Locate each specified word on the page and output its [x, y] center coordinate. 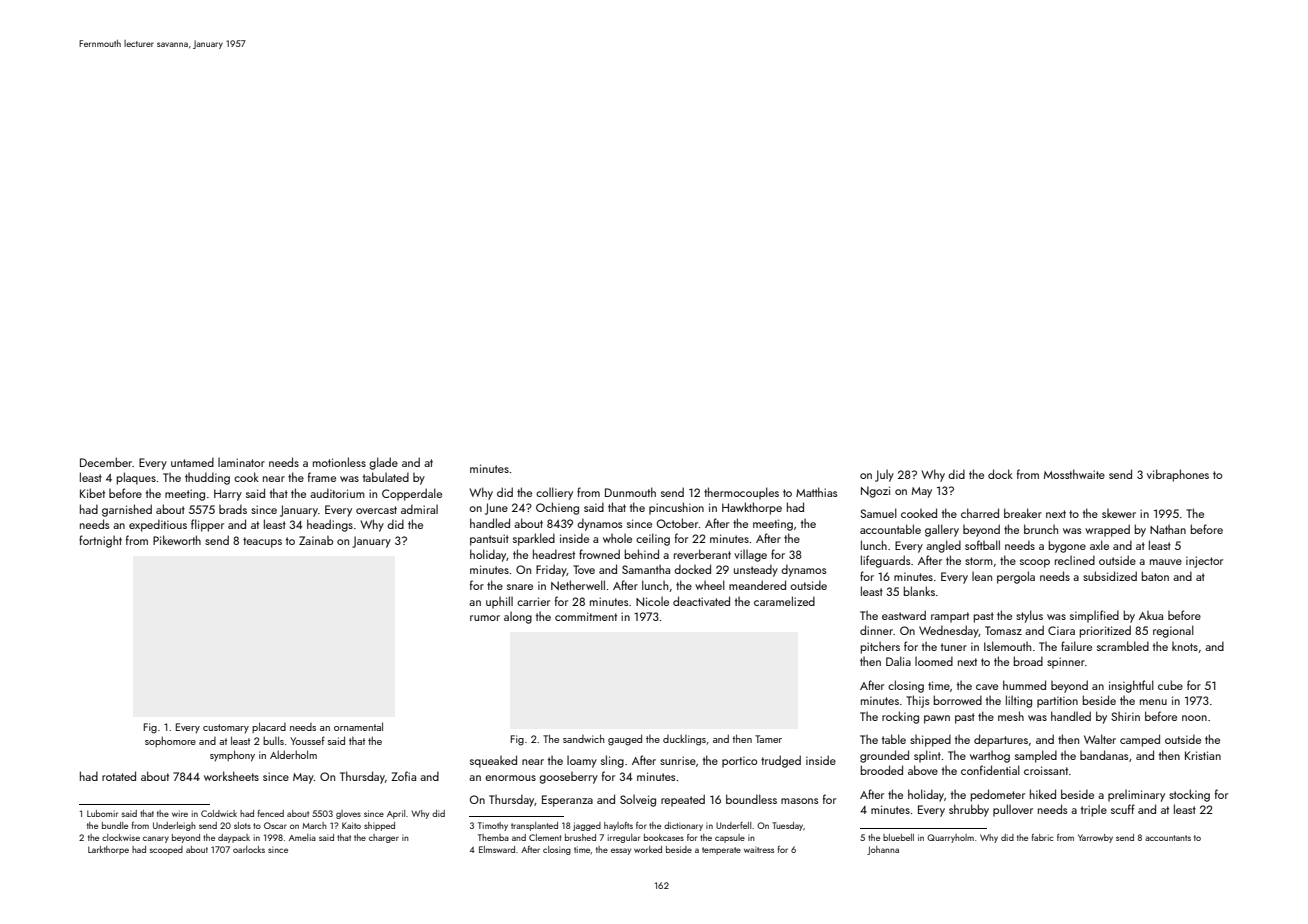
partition [1057, 702]
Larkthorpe [108, 850]
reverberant [702, 554]
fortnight [100, 541]
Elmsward [497, 849]
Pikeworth [177, 540]
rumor [485, 618]
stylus [1029, 616]
